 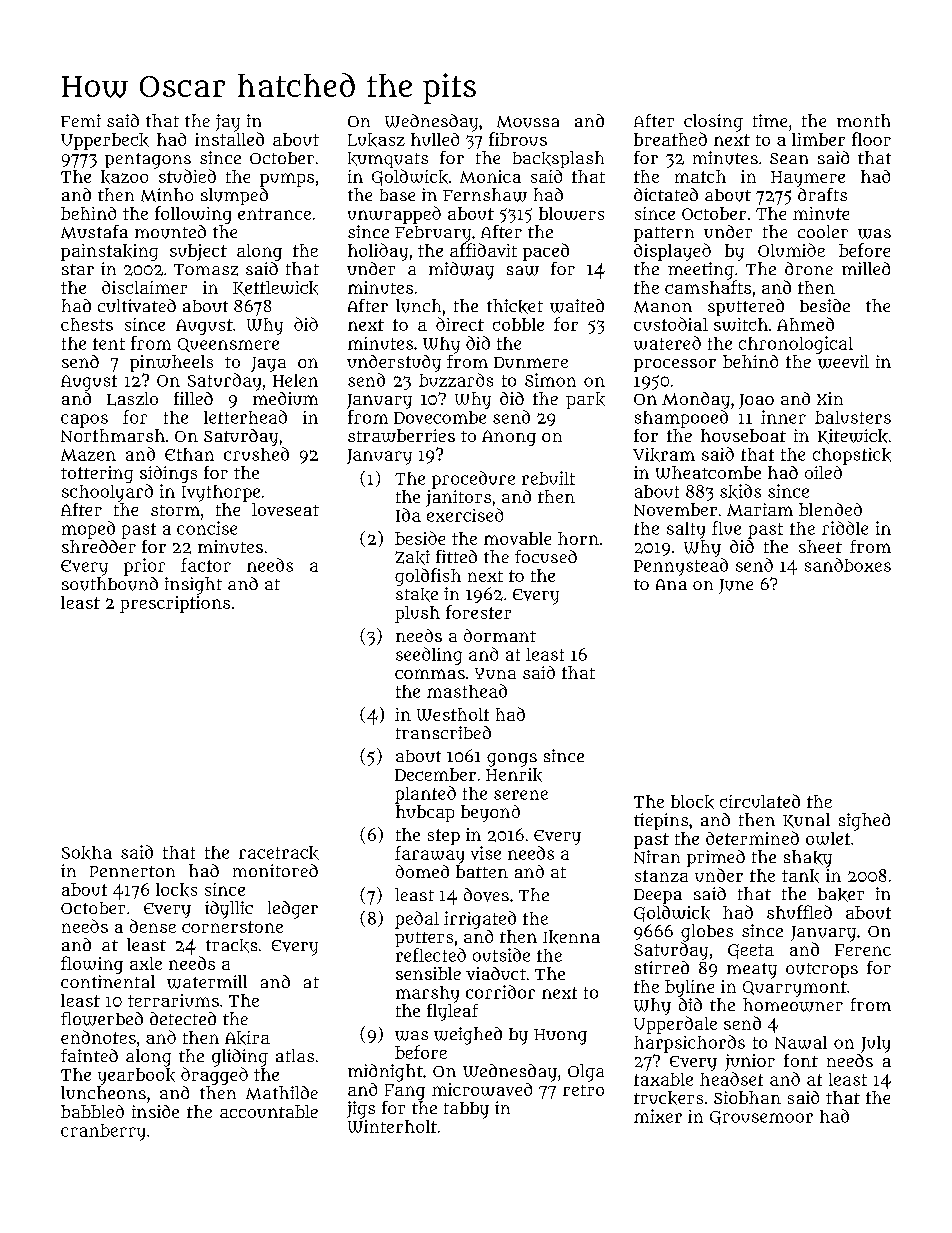 I want to click on accountable, so click(x=269, y=1111).
